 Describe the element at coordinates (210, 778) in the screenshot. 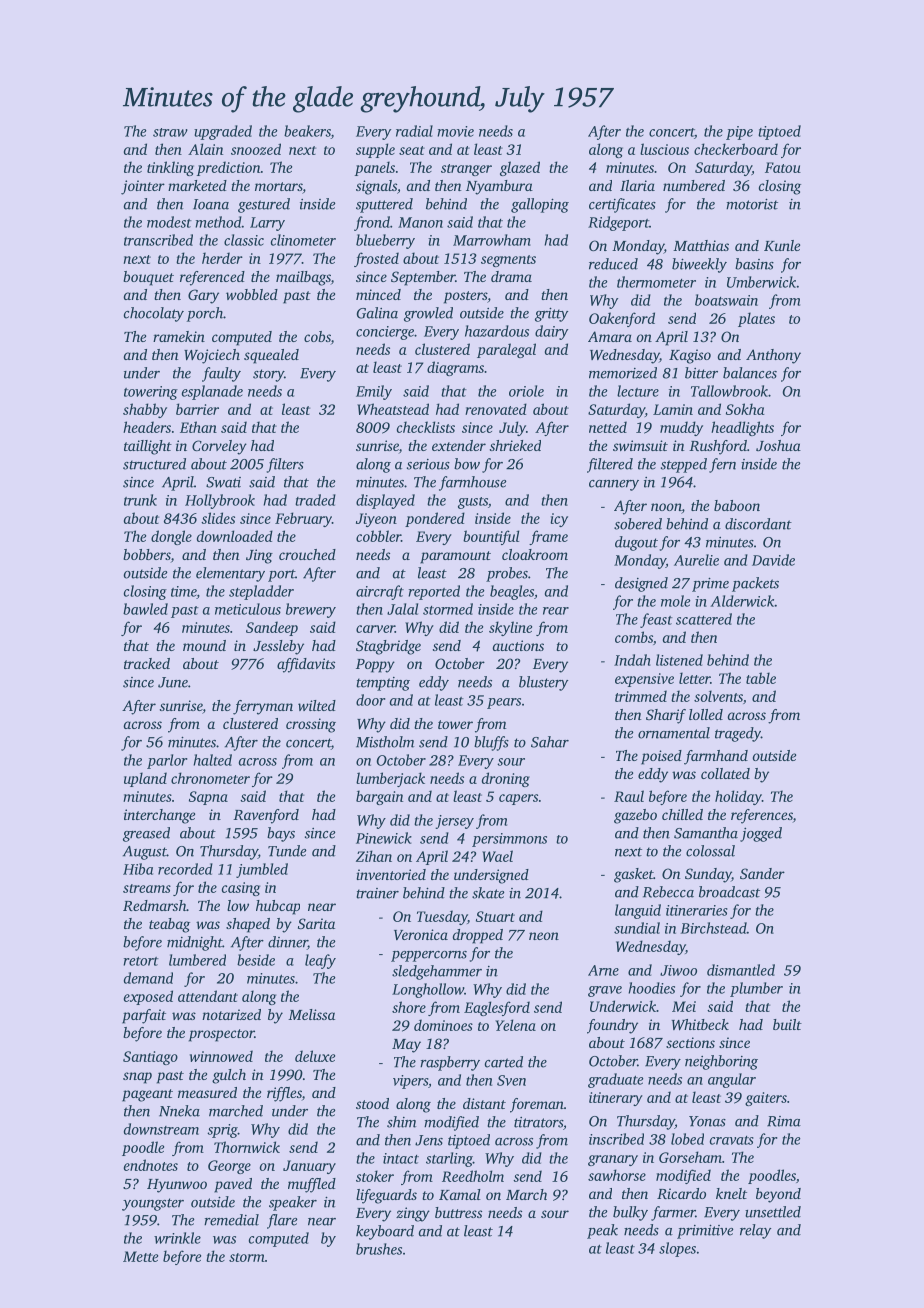

I see `chronometer` at that location.
